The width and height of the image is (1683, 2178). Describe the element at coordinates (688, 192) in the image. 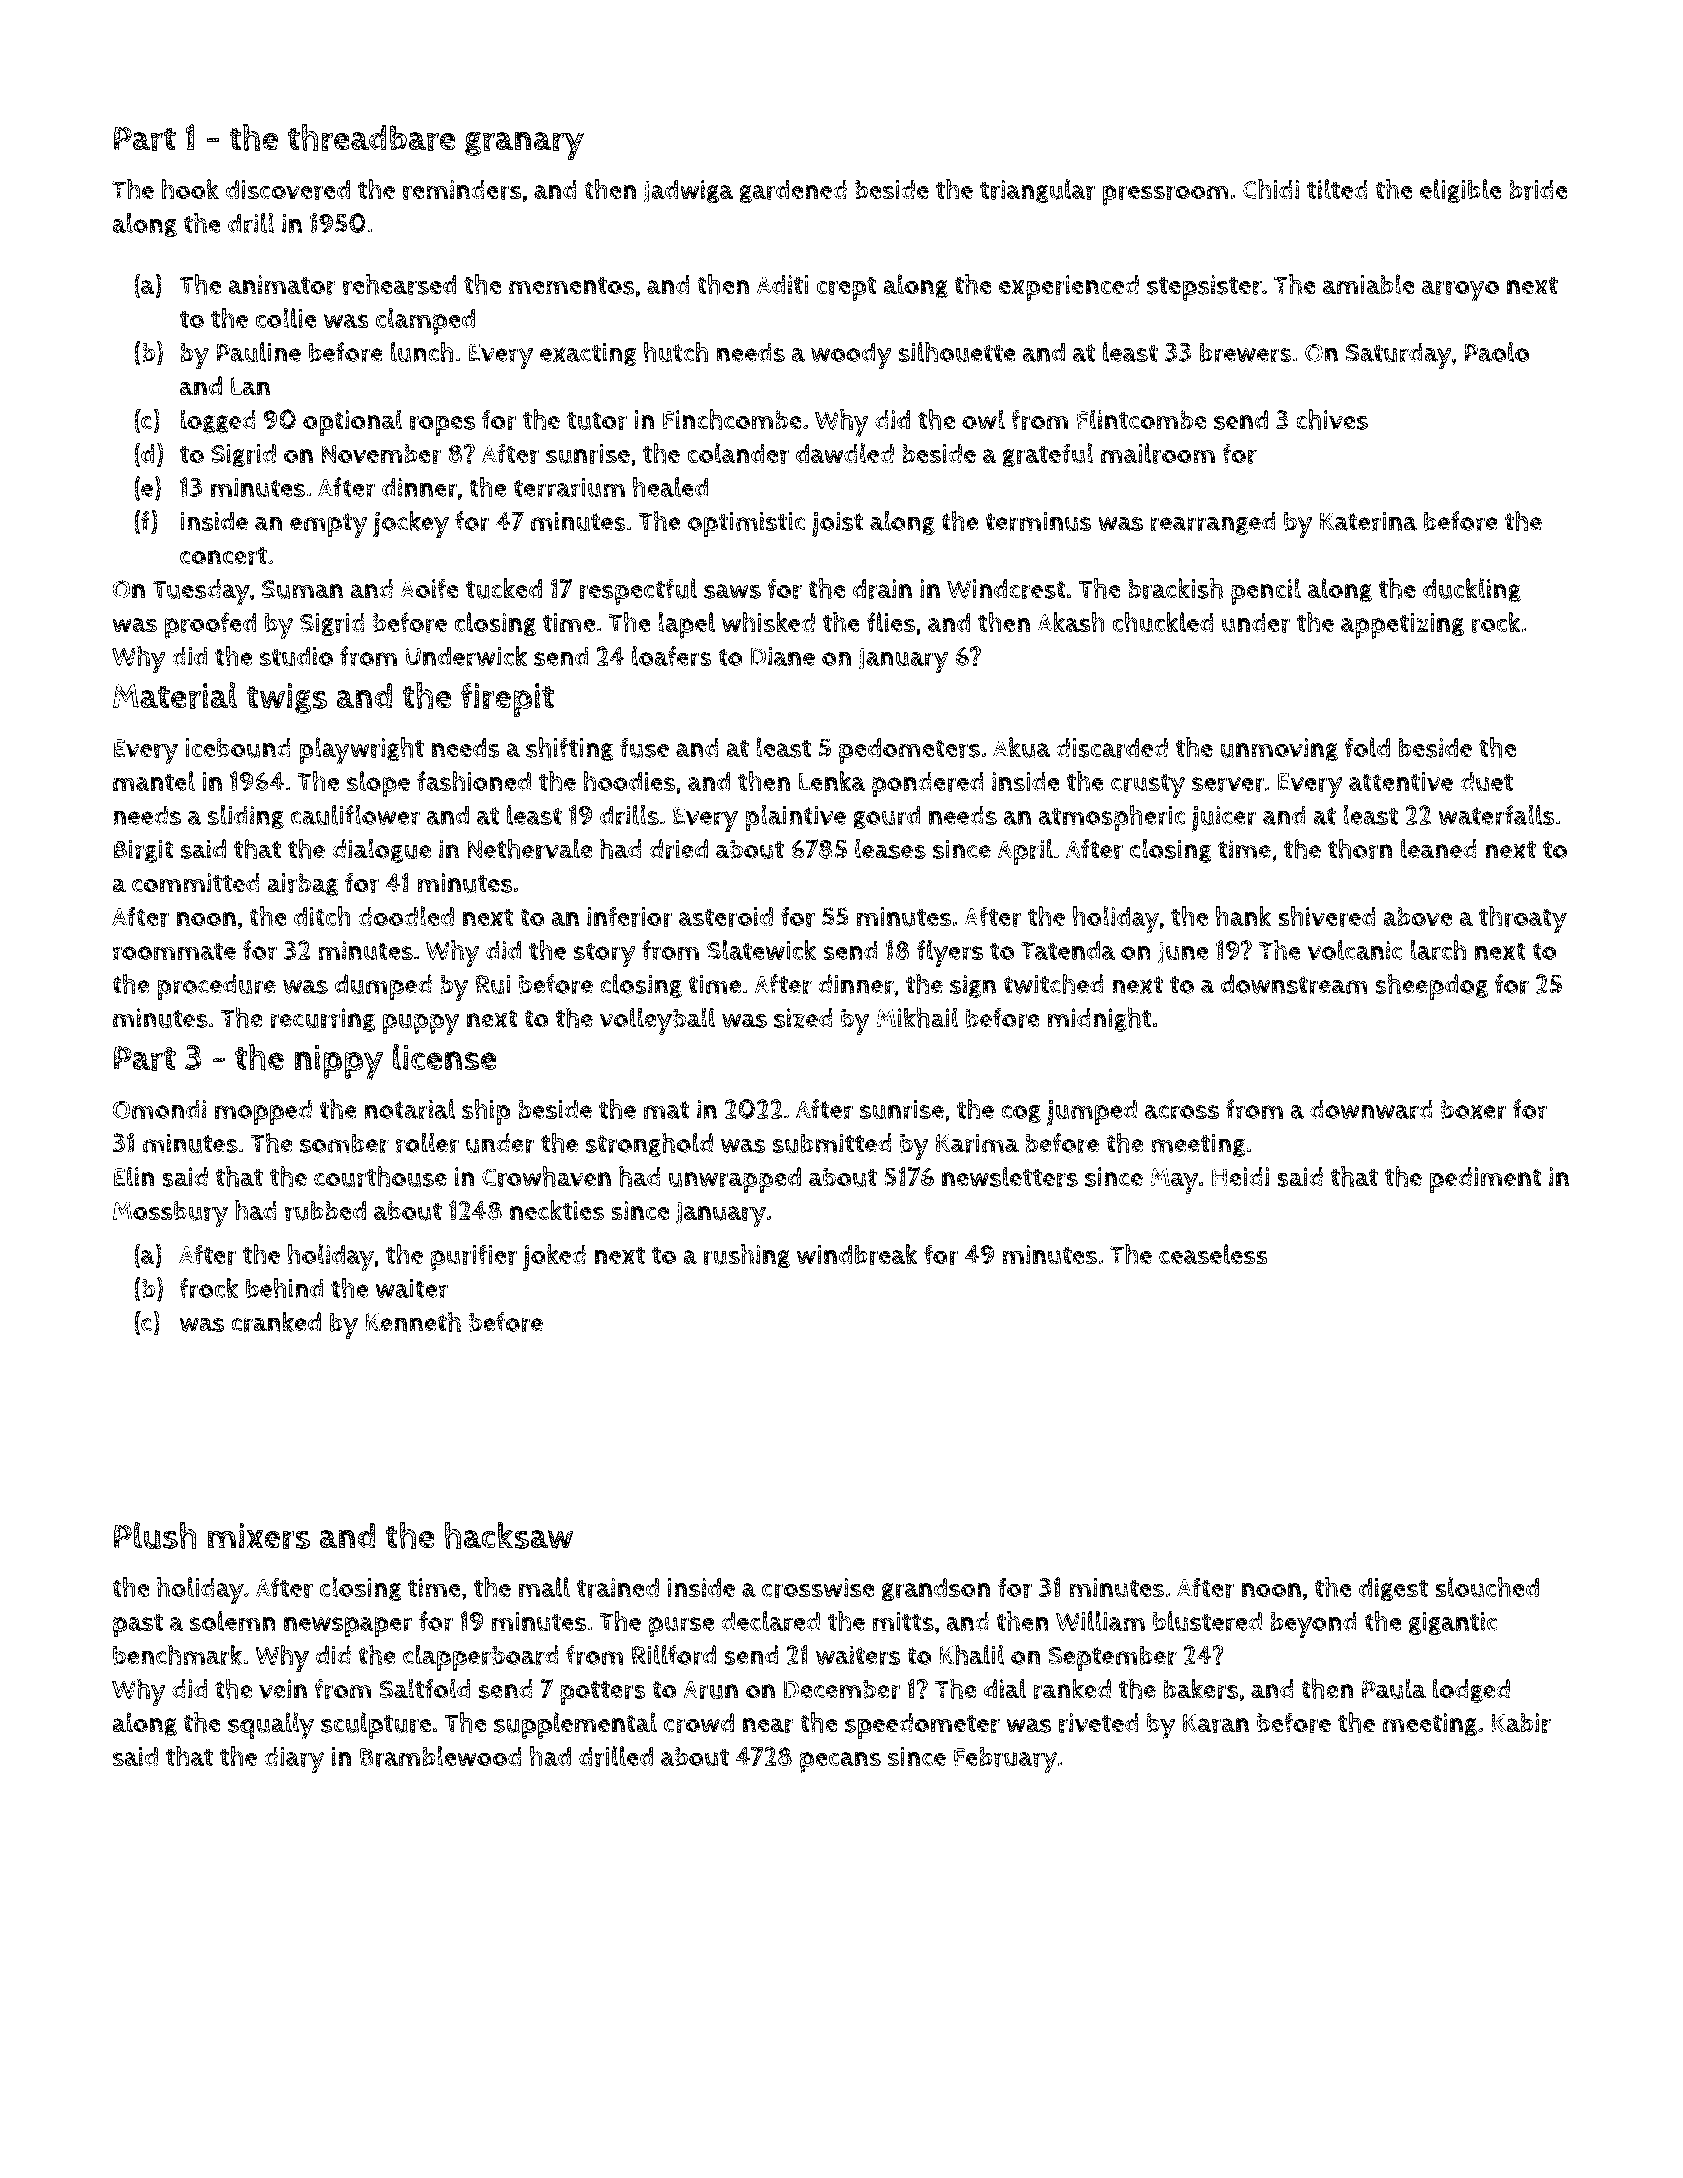

I see `Jadwiga` at that location.
